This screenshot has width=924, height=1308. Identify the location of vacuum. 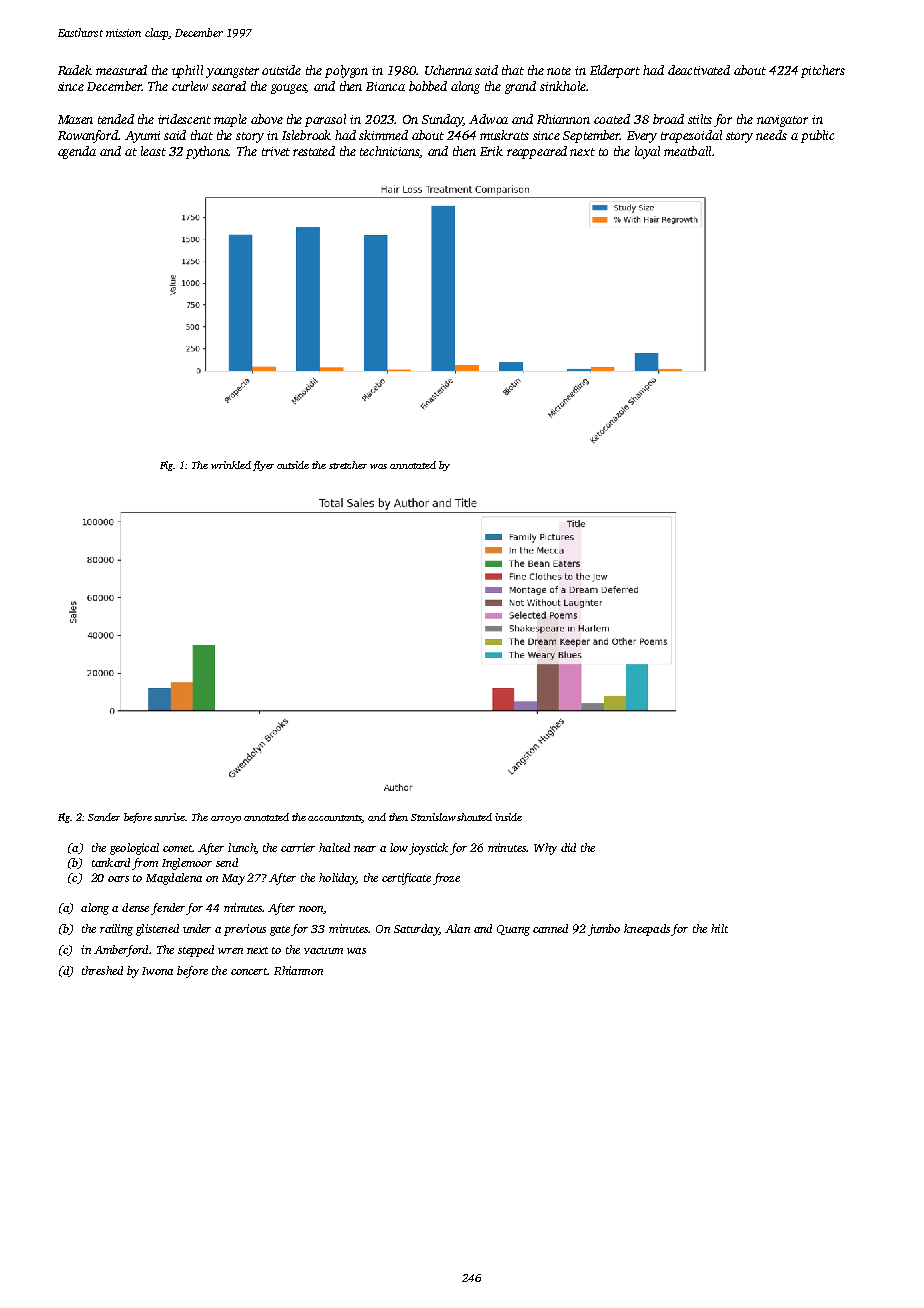
(323, 951).
